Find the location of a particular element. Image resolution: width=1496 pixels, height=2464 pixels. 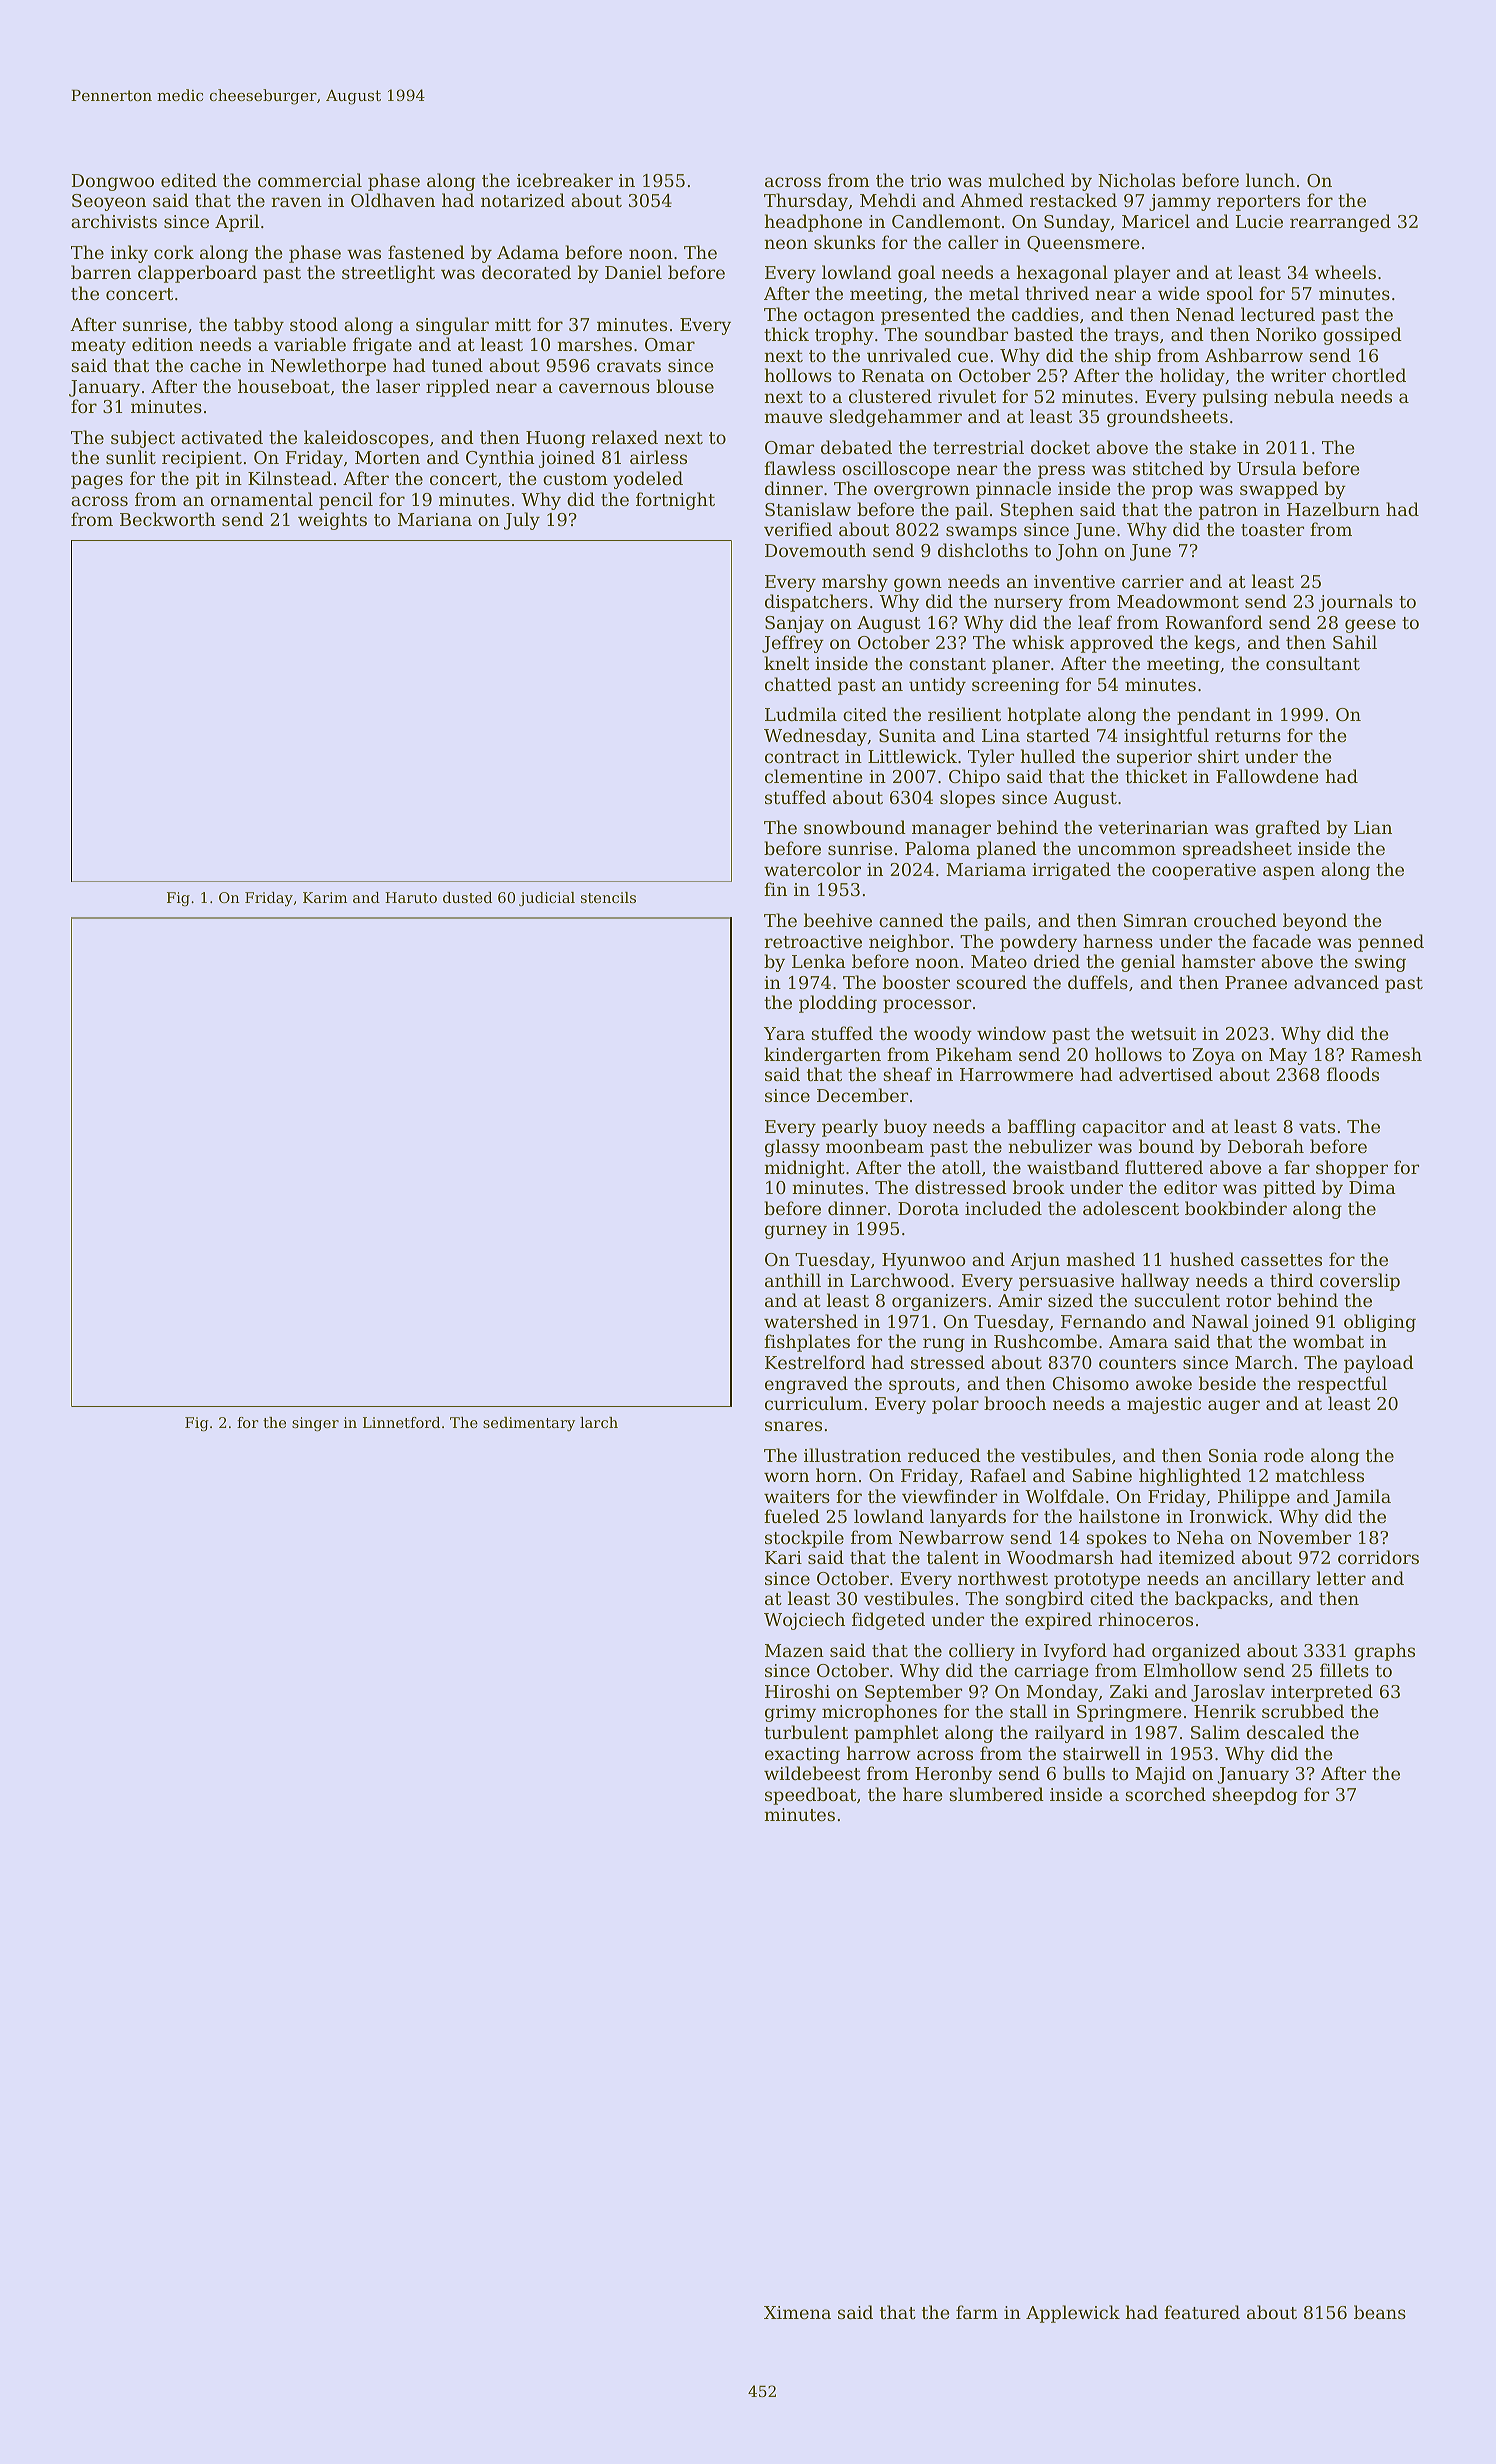

farm is located at coordinates (977, 2312).
